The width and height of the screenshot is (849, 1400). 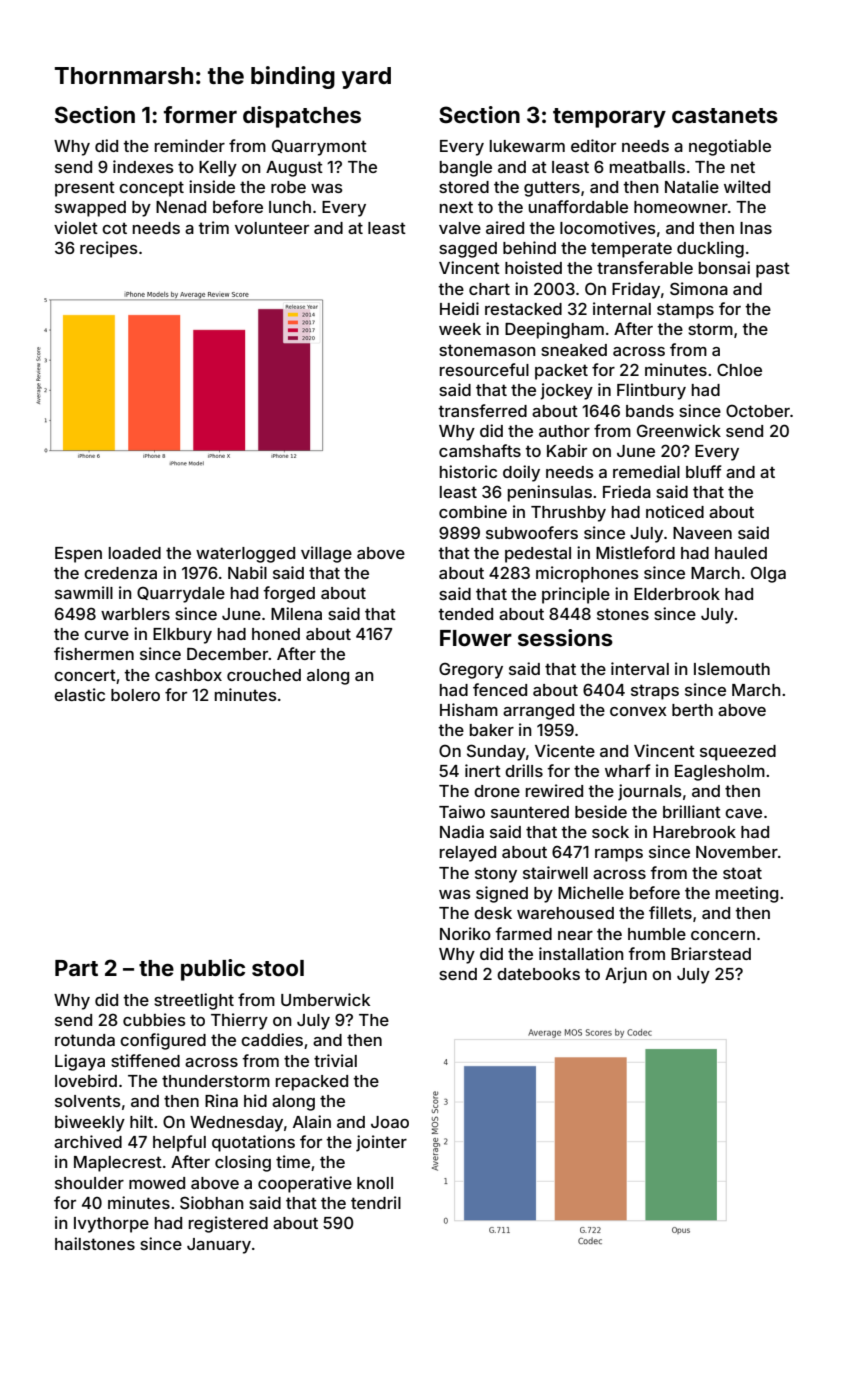 What do you see at coordinates (480, 450) in the screenshot?
I see `camshafts` at bounding box center [480, 450].
